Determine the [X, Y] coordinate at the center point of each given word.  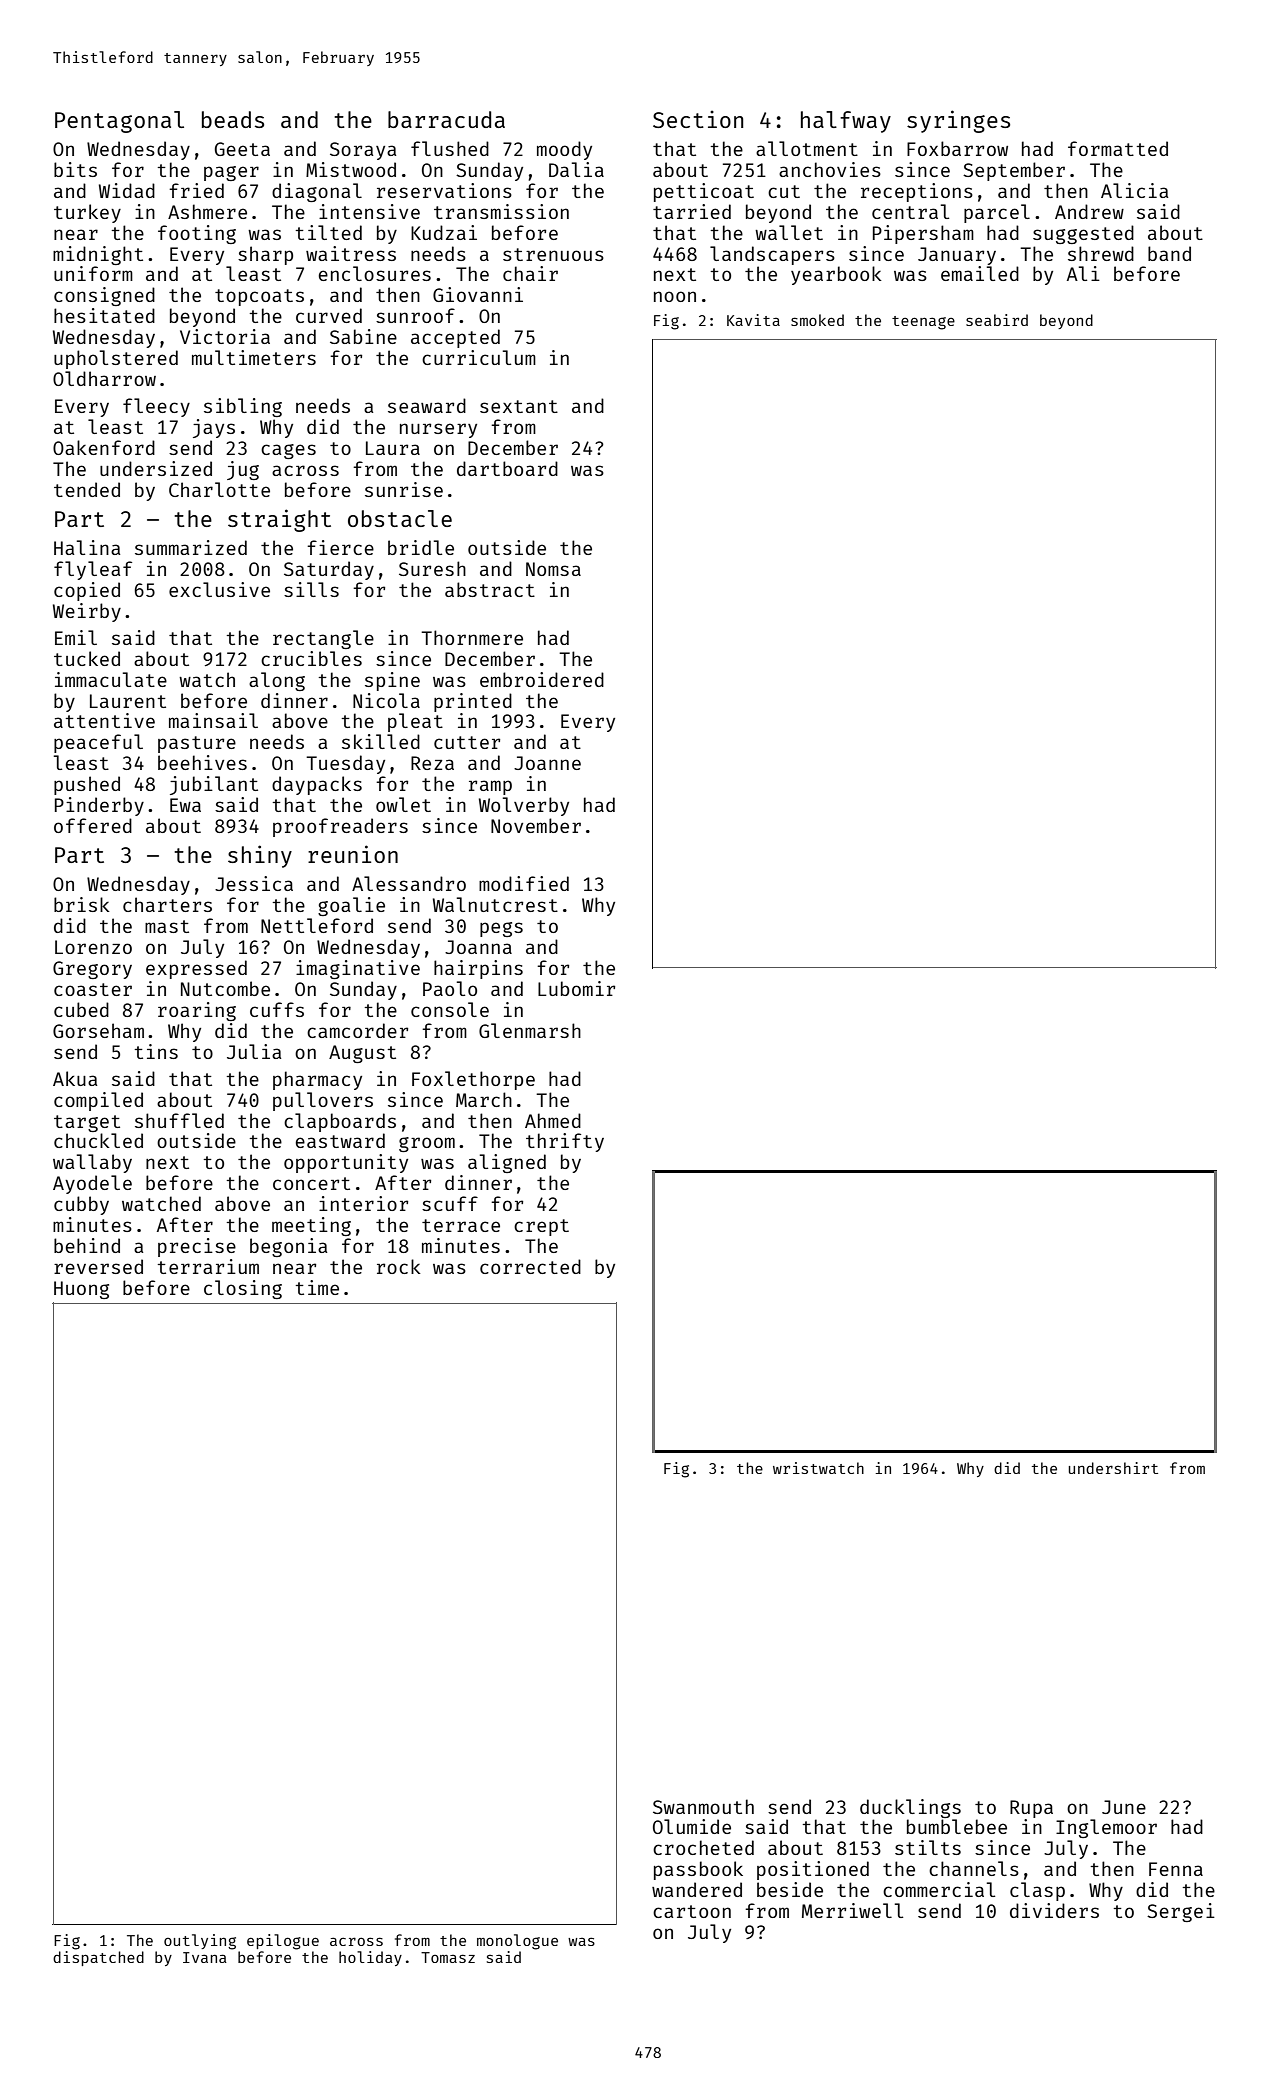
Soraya [363, 151]
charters [167, 904]
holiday [370, 1958]
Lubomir [576, 988]
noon [675, 296]
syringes [958, 121]
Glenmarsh [530, 1030]
